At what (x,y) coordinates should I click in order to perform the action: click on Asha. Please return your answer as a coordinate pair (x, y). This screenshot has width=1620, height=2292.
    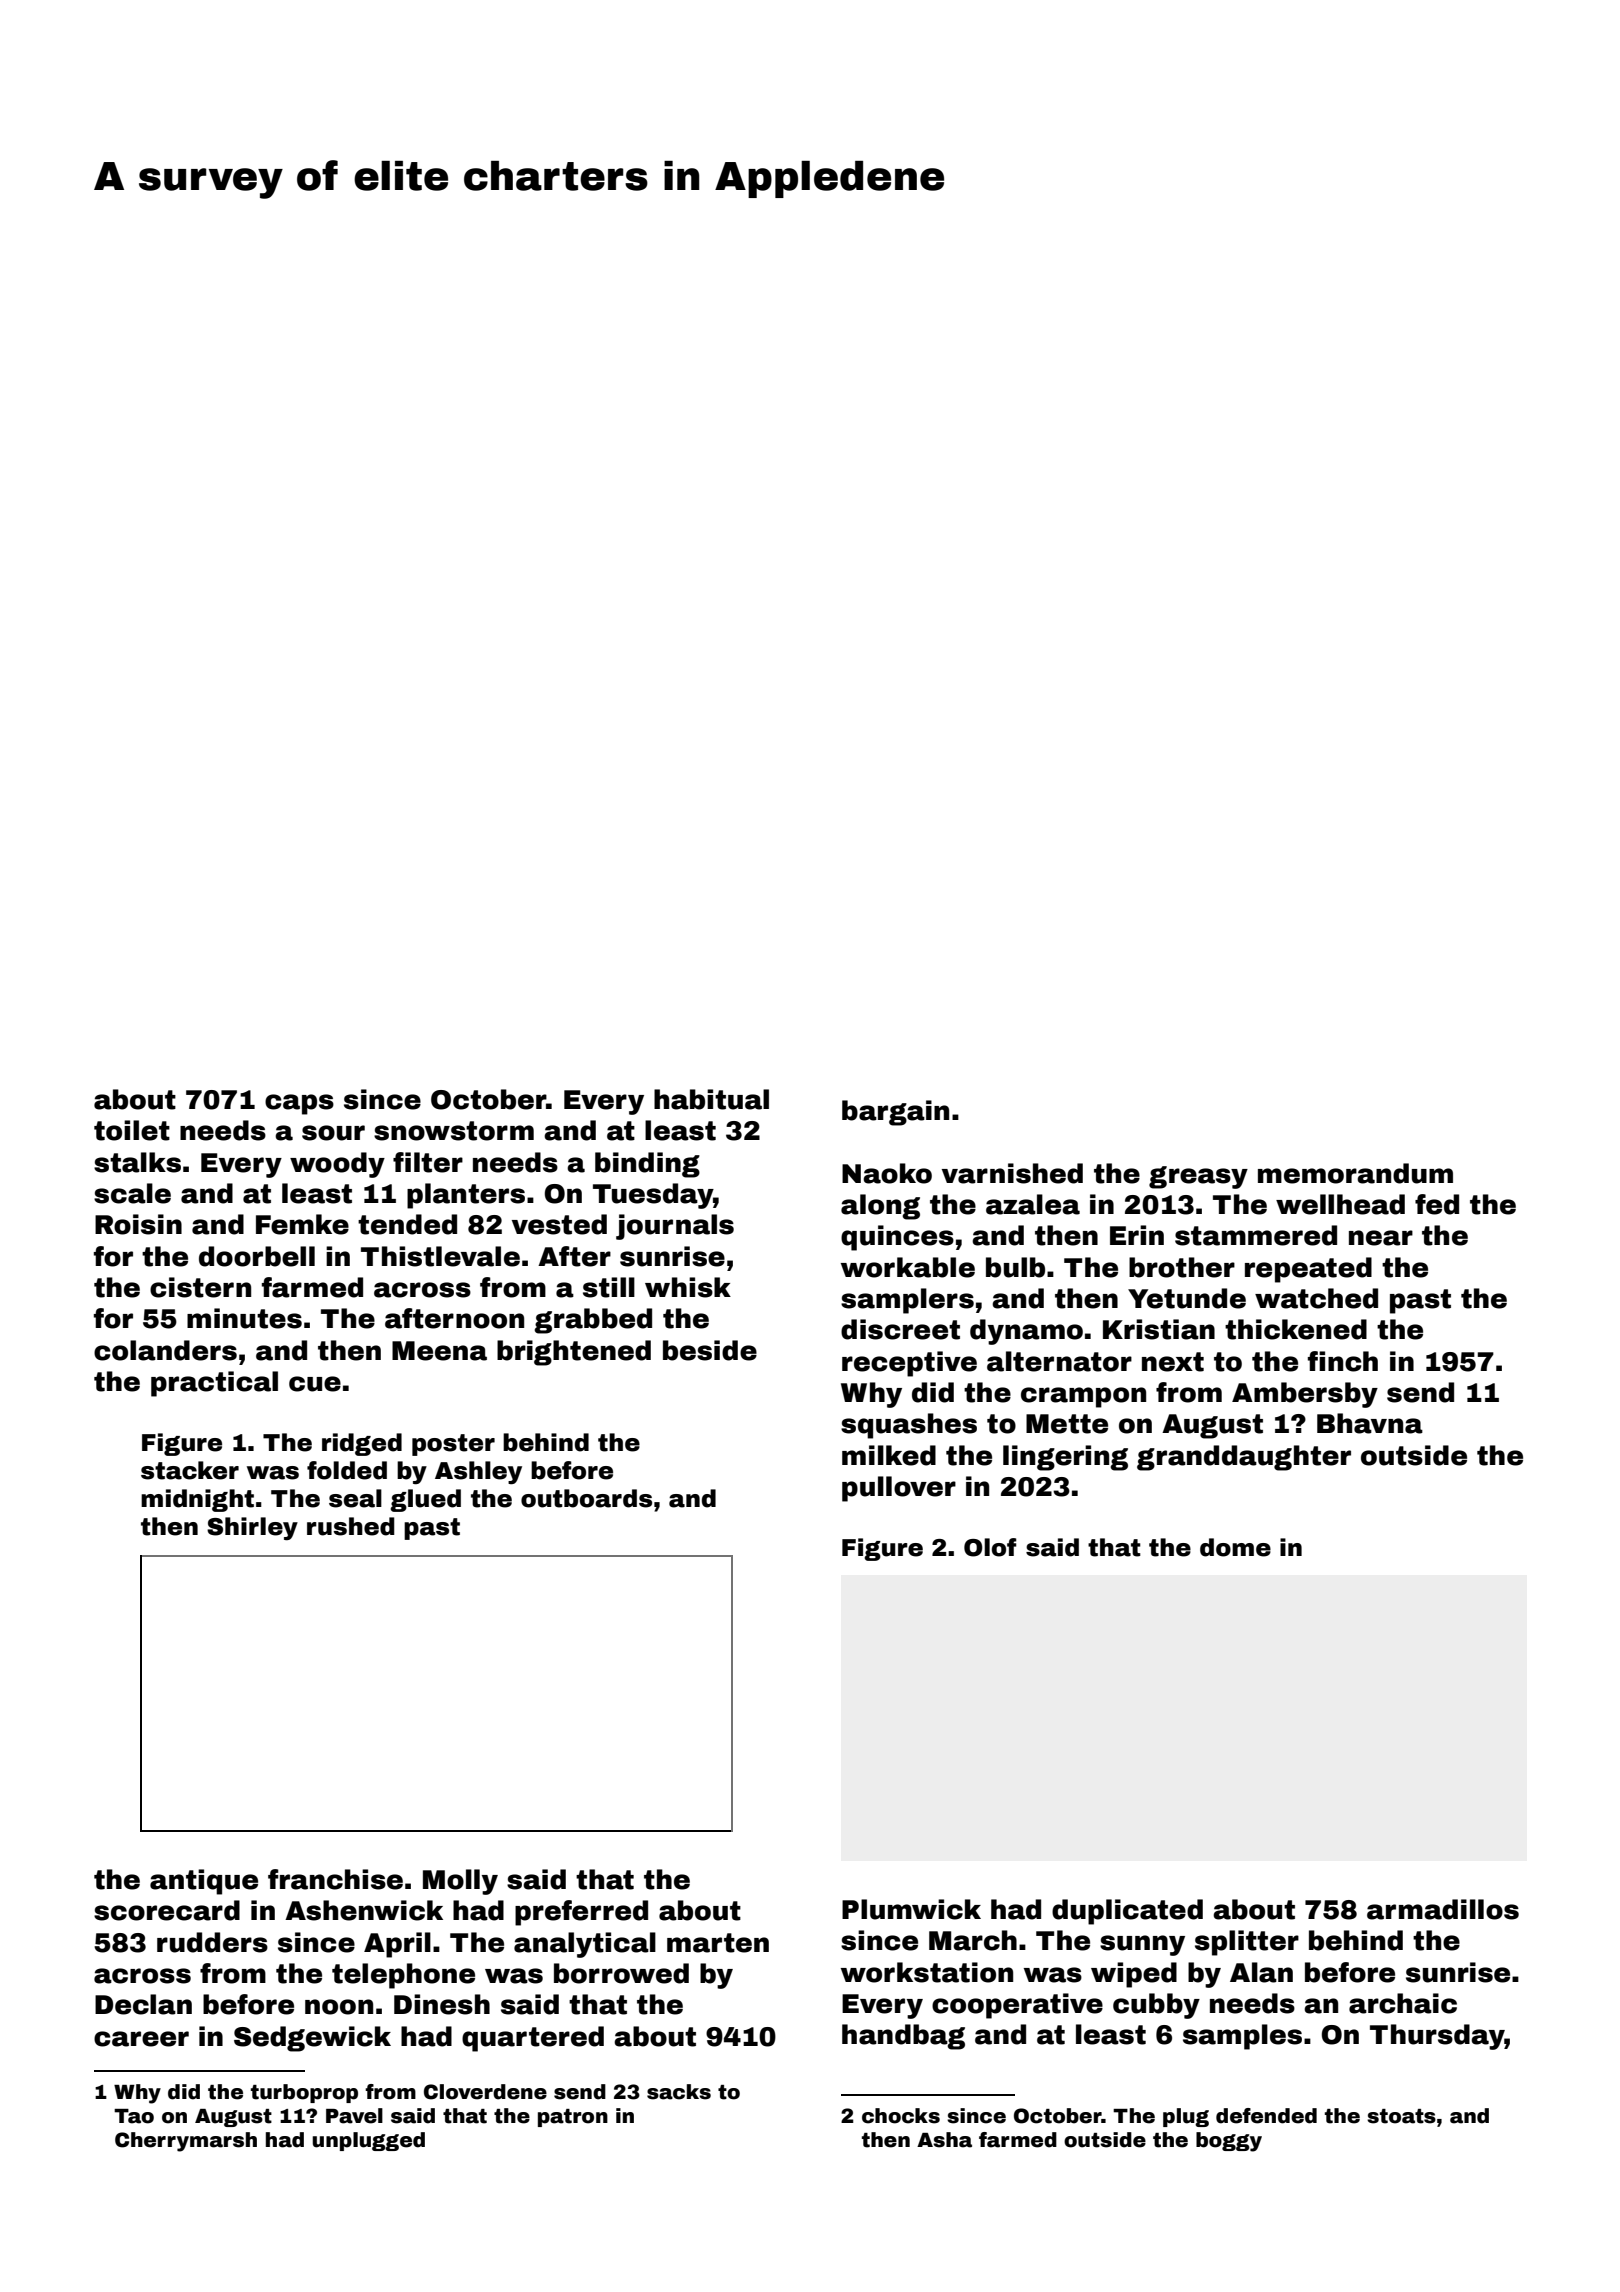
    Looking at the image, I should click on (944, 2140).
